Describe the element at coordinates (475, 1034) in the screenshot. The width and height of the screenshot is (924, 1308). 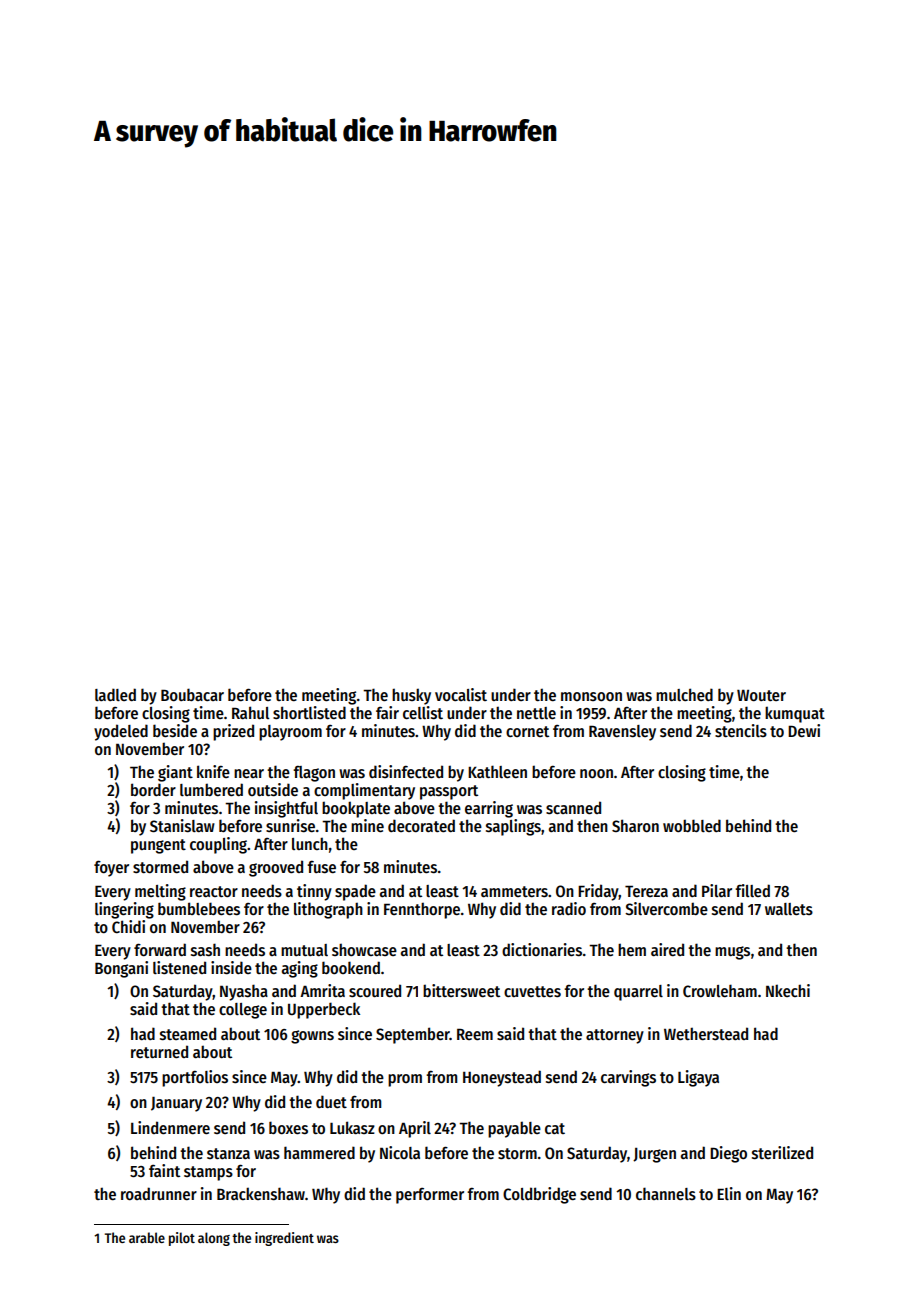
I see `Reem` at that location.
